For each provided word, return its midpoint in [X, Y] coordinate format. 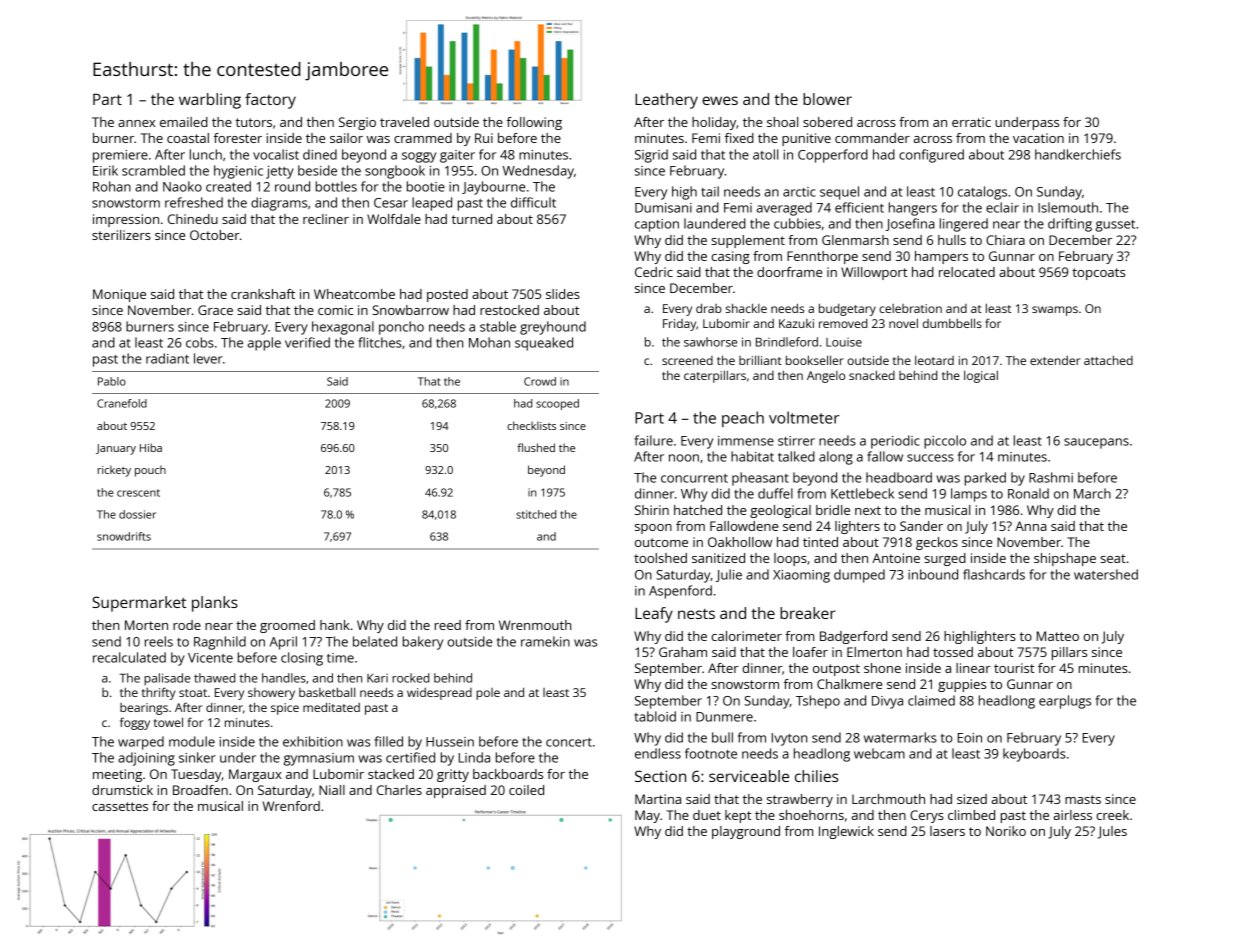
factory [270, 101]
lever [208, 358]
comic [335, 310]
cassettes [120, 806]
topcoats [1098, 274]
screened [687, 360]
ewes [720, 100]
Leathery [666, 101]
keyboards [1034, 755]
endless [658, 753]
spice [285, 709]
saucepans [1096, 443]
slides [563, 294]
